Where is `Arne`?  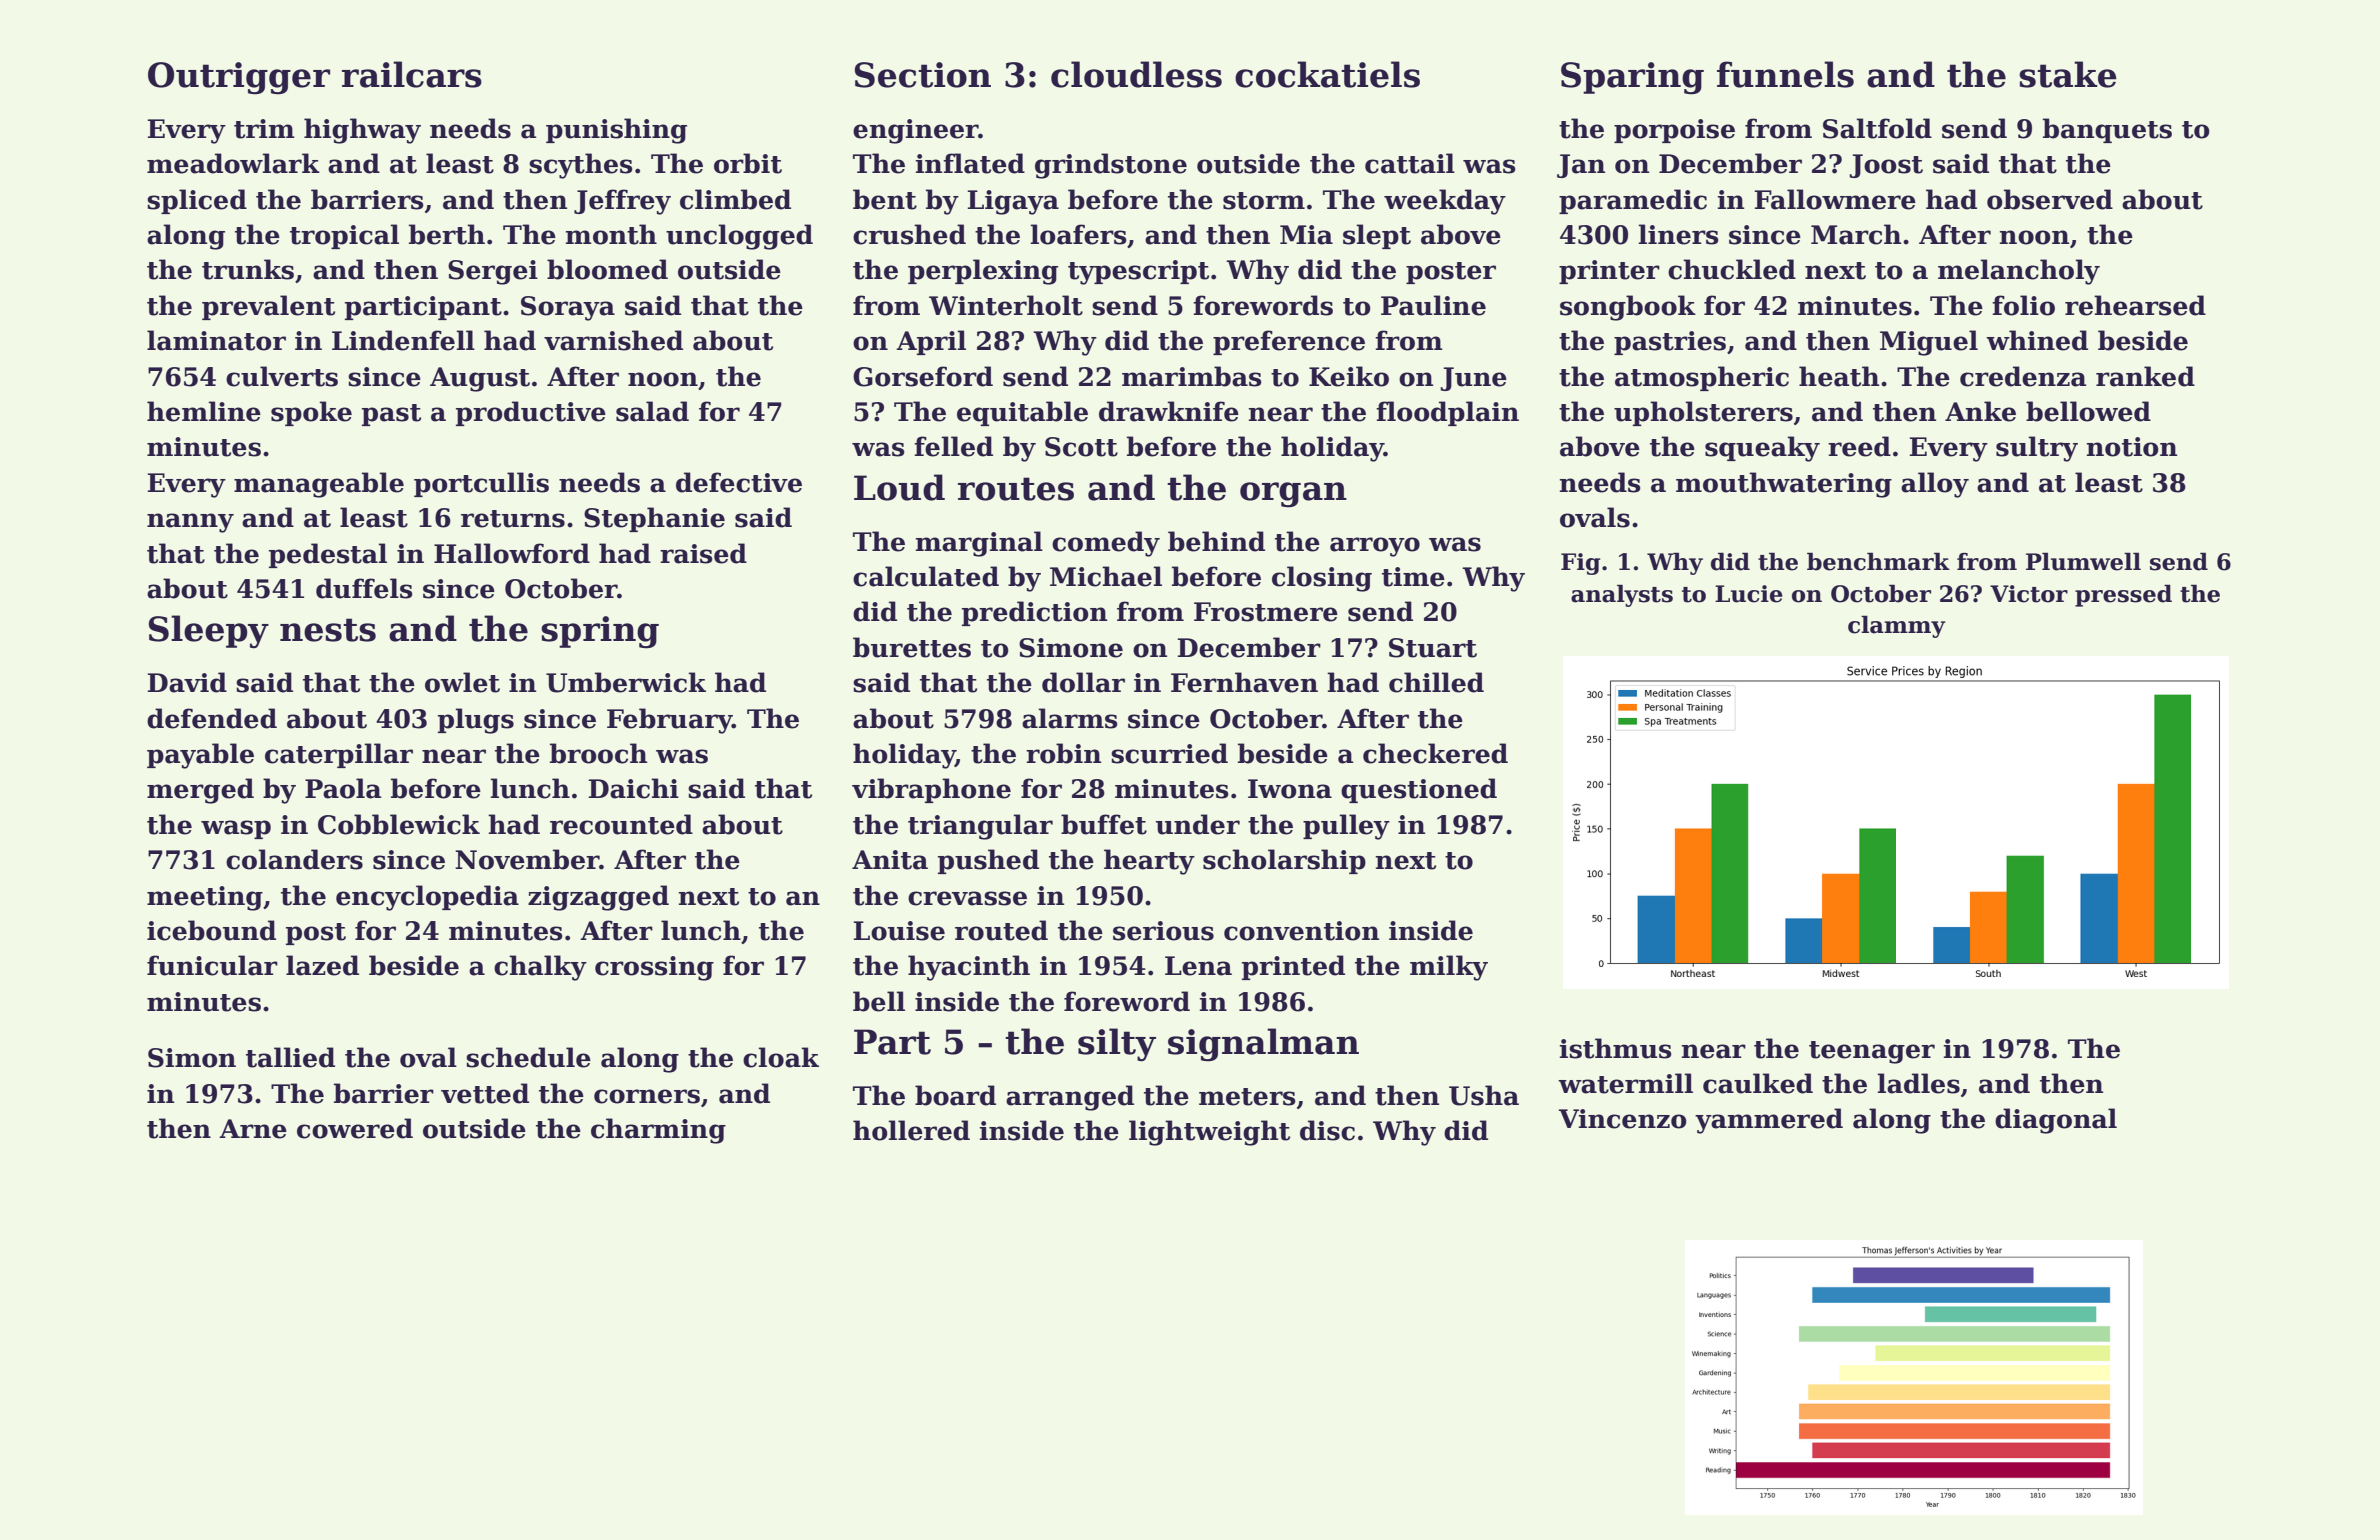 Arne is located at coordinates (253, 1129).
